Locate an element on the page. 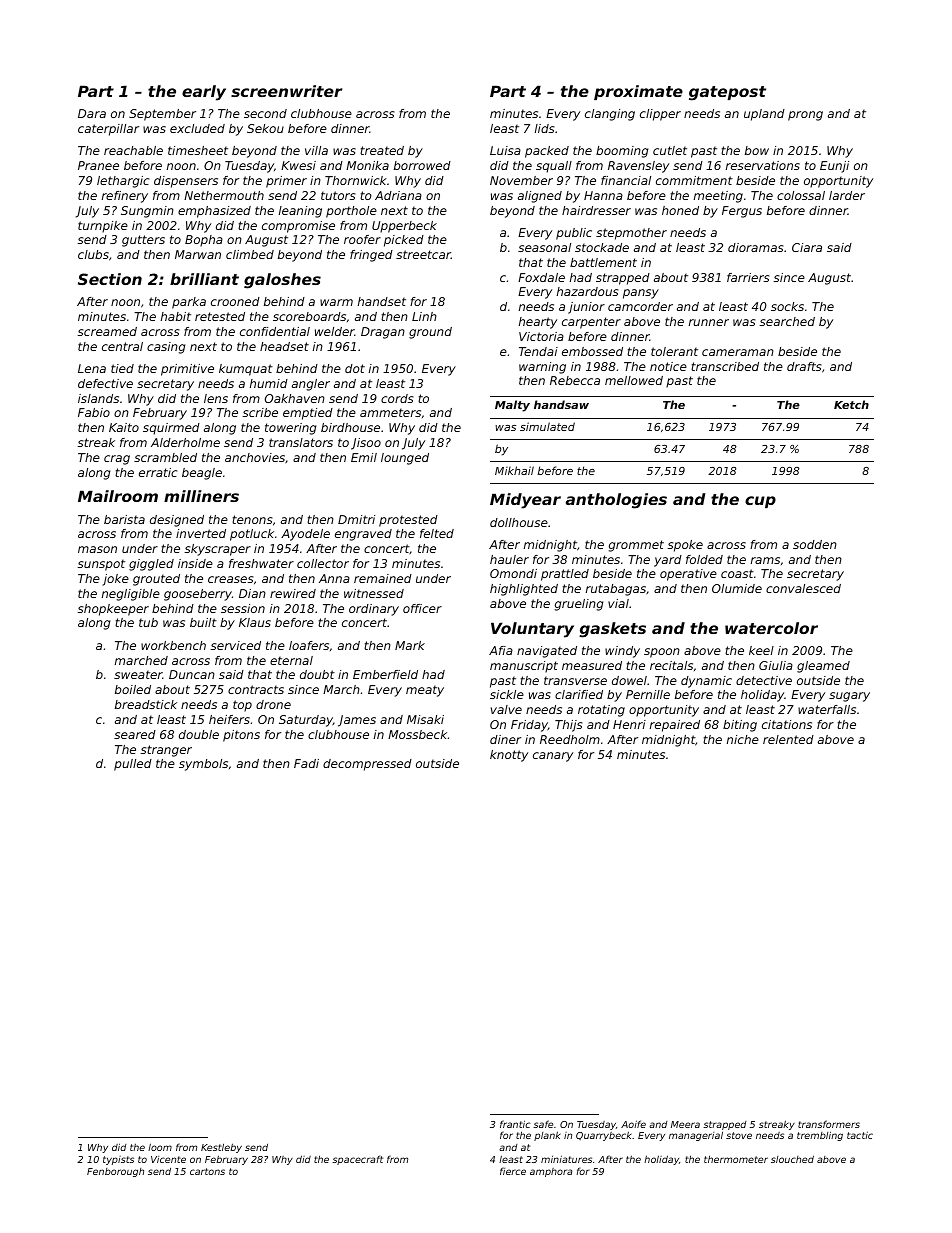 The image size is (952, 1233). Section is located at coordinates (110, 279).
